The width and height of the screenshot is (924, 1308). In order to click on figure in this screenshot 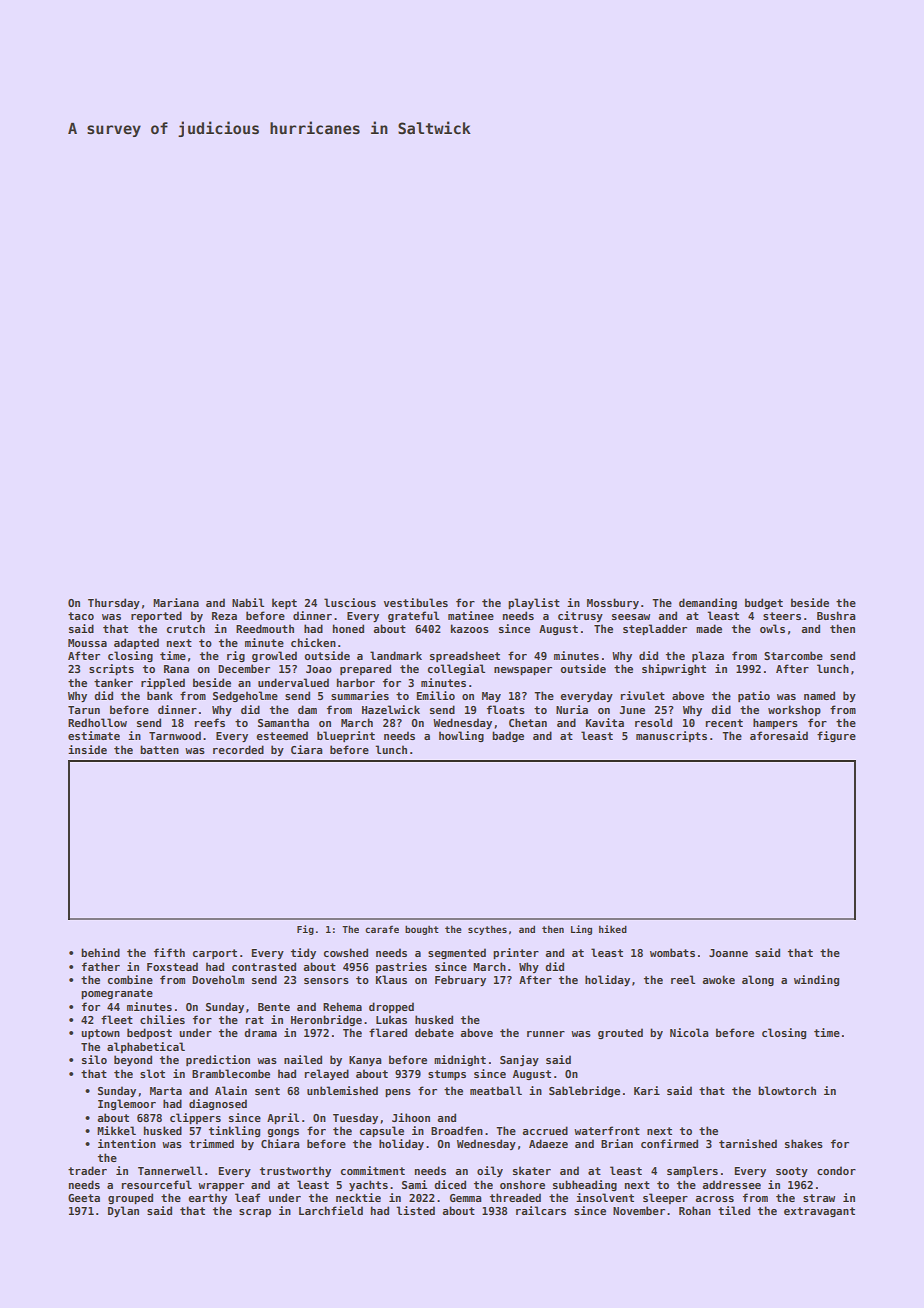, I will do `click(836, 736)`.
